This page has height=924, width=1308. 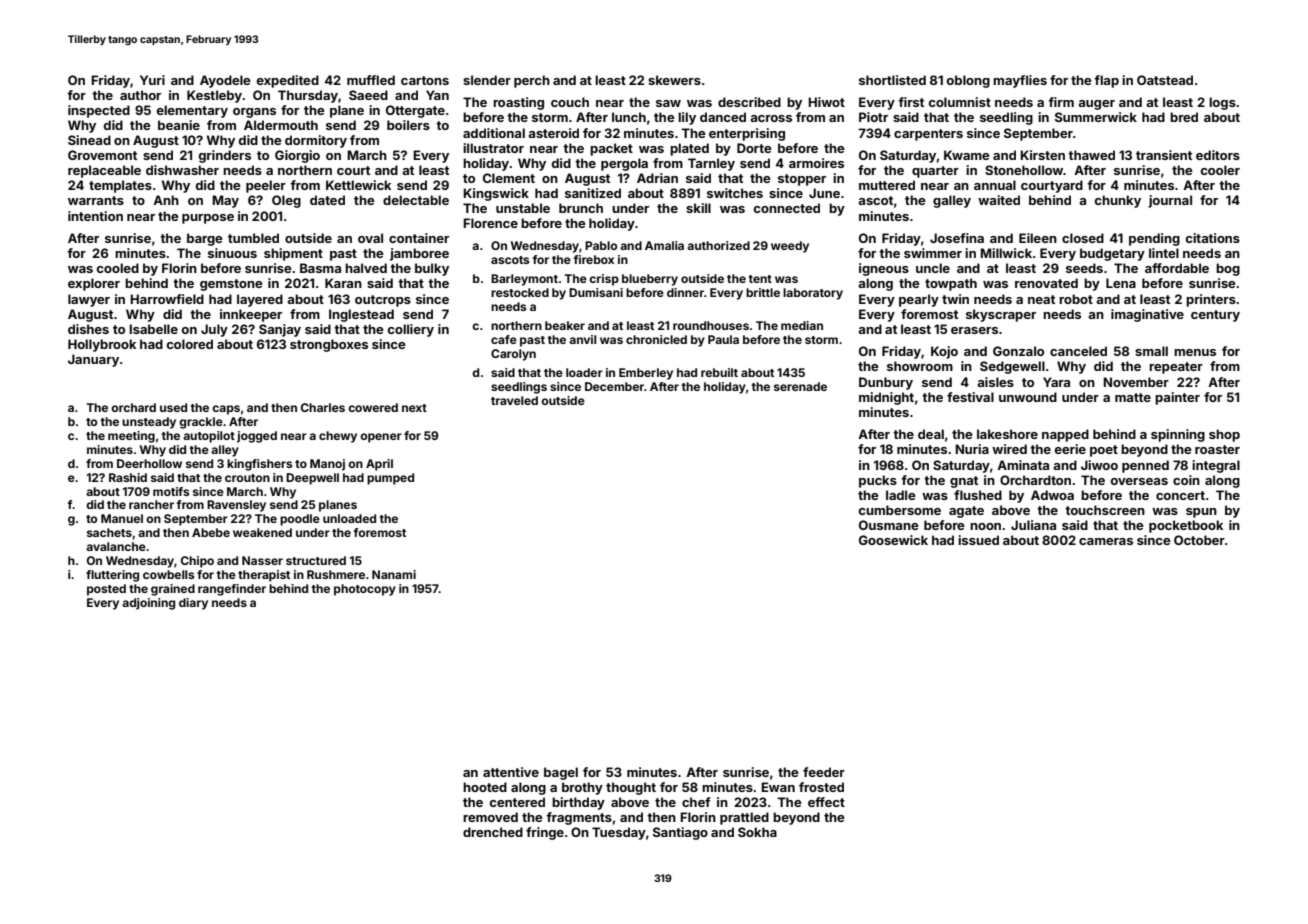 I want to click on effect, so click(x=826, y=802).
